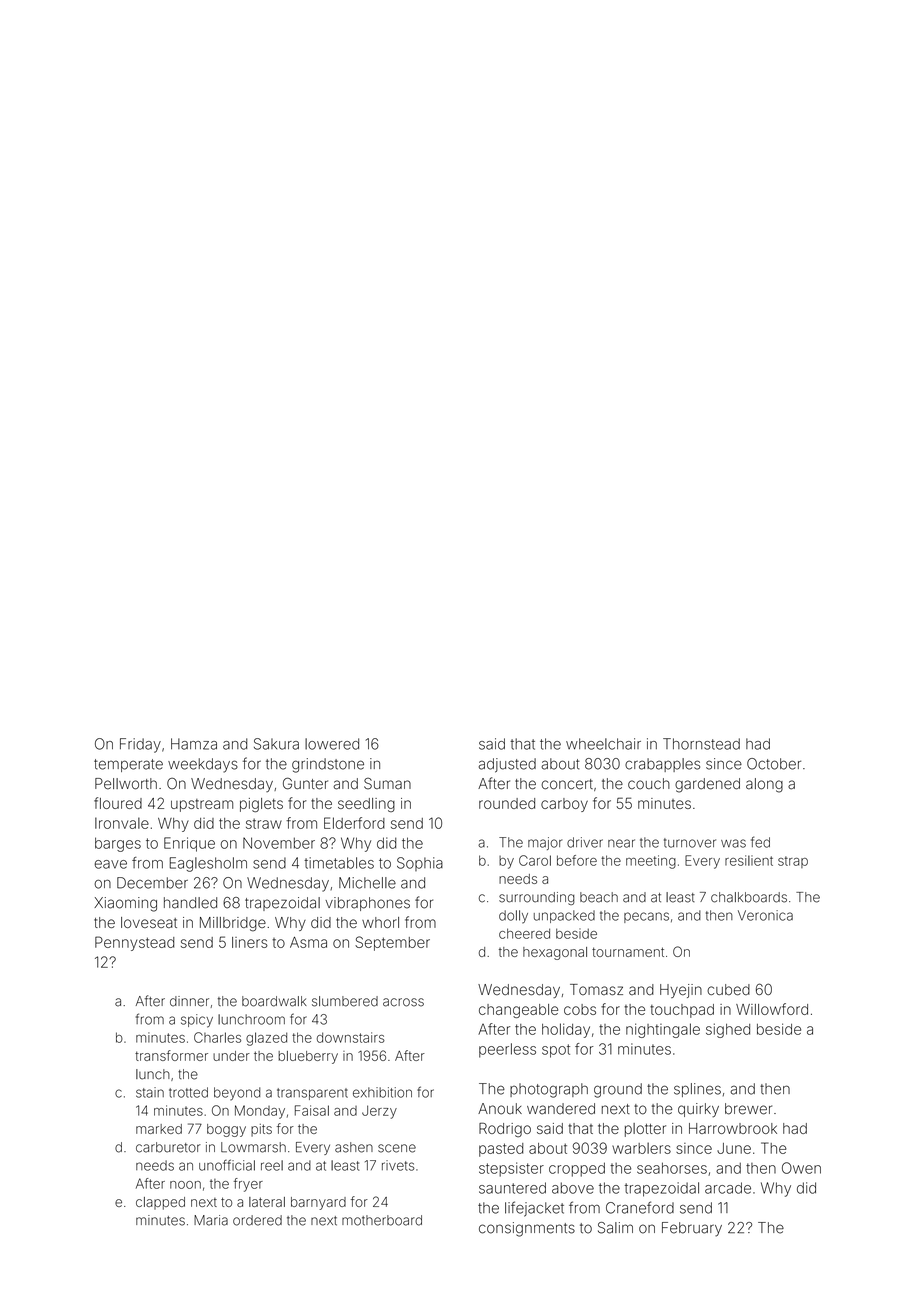 The height and width of the screenshot is (1308, 924). Describe the element at coordinates (527, 1229) in the screenshot. I see `consignments` at that location.
